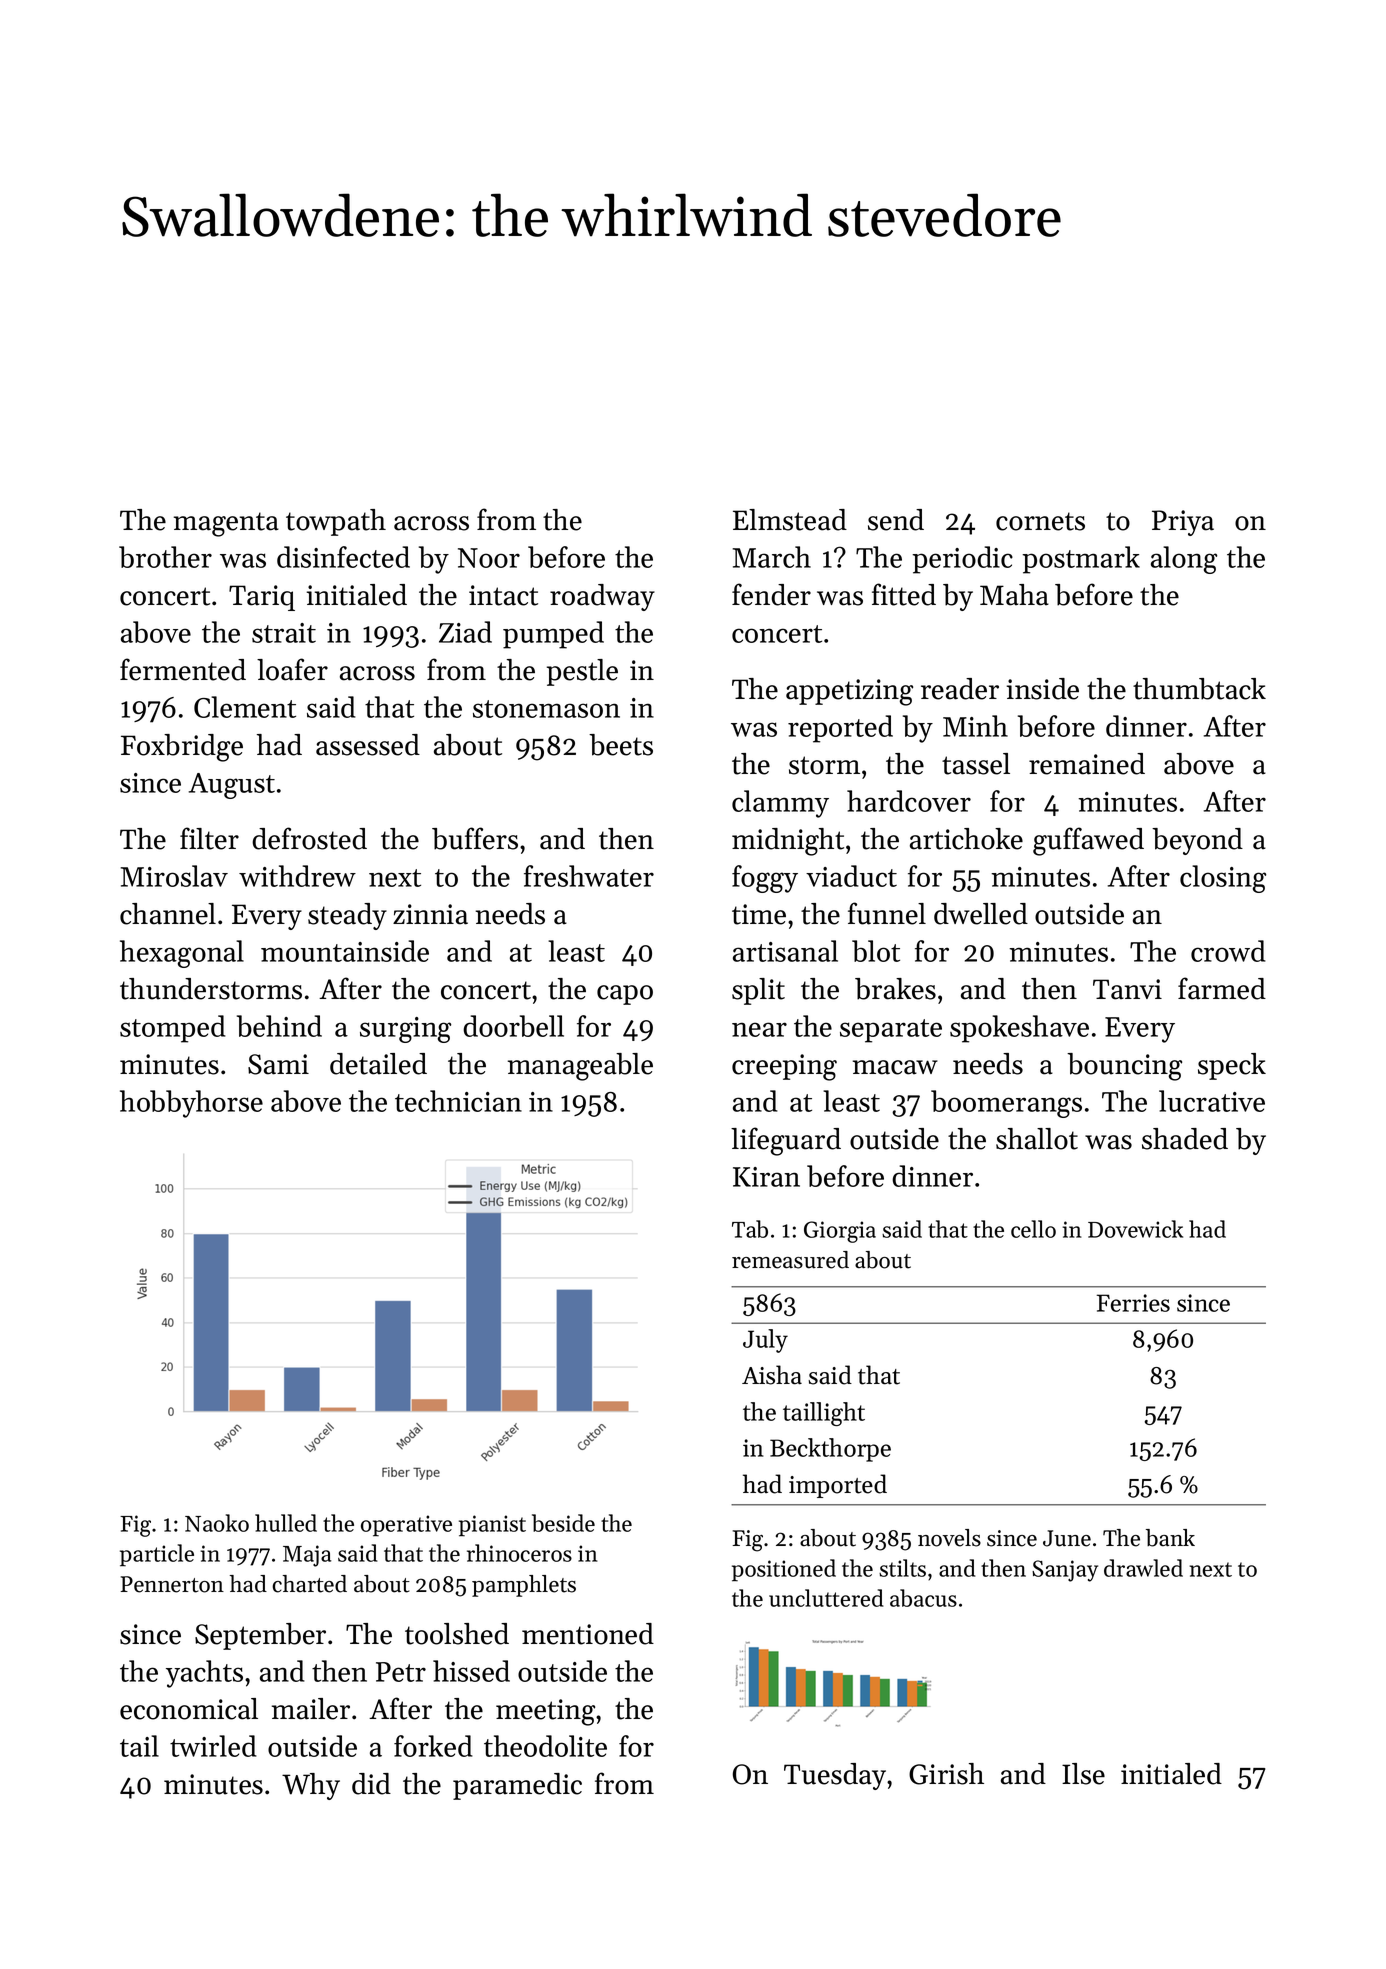  Describe the element at coordinates (311, 1786) in the screenshot. I see `Why` at that location.
